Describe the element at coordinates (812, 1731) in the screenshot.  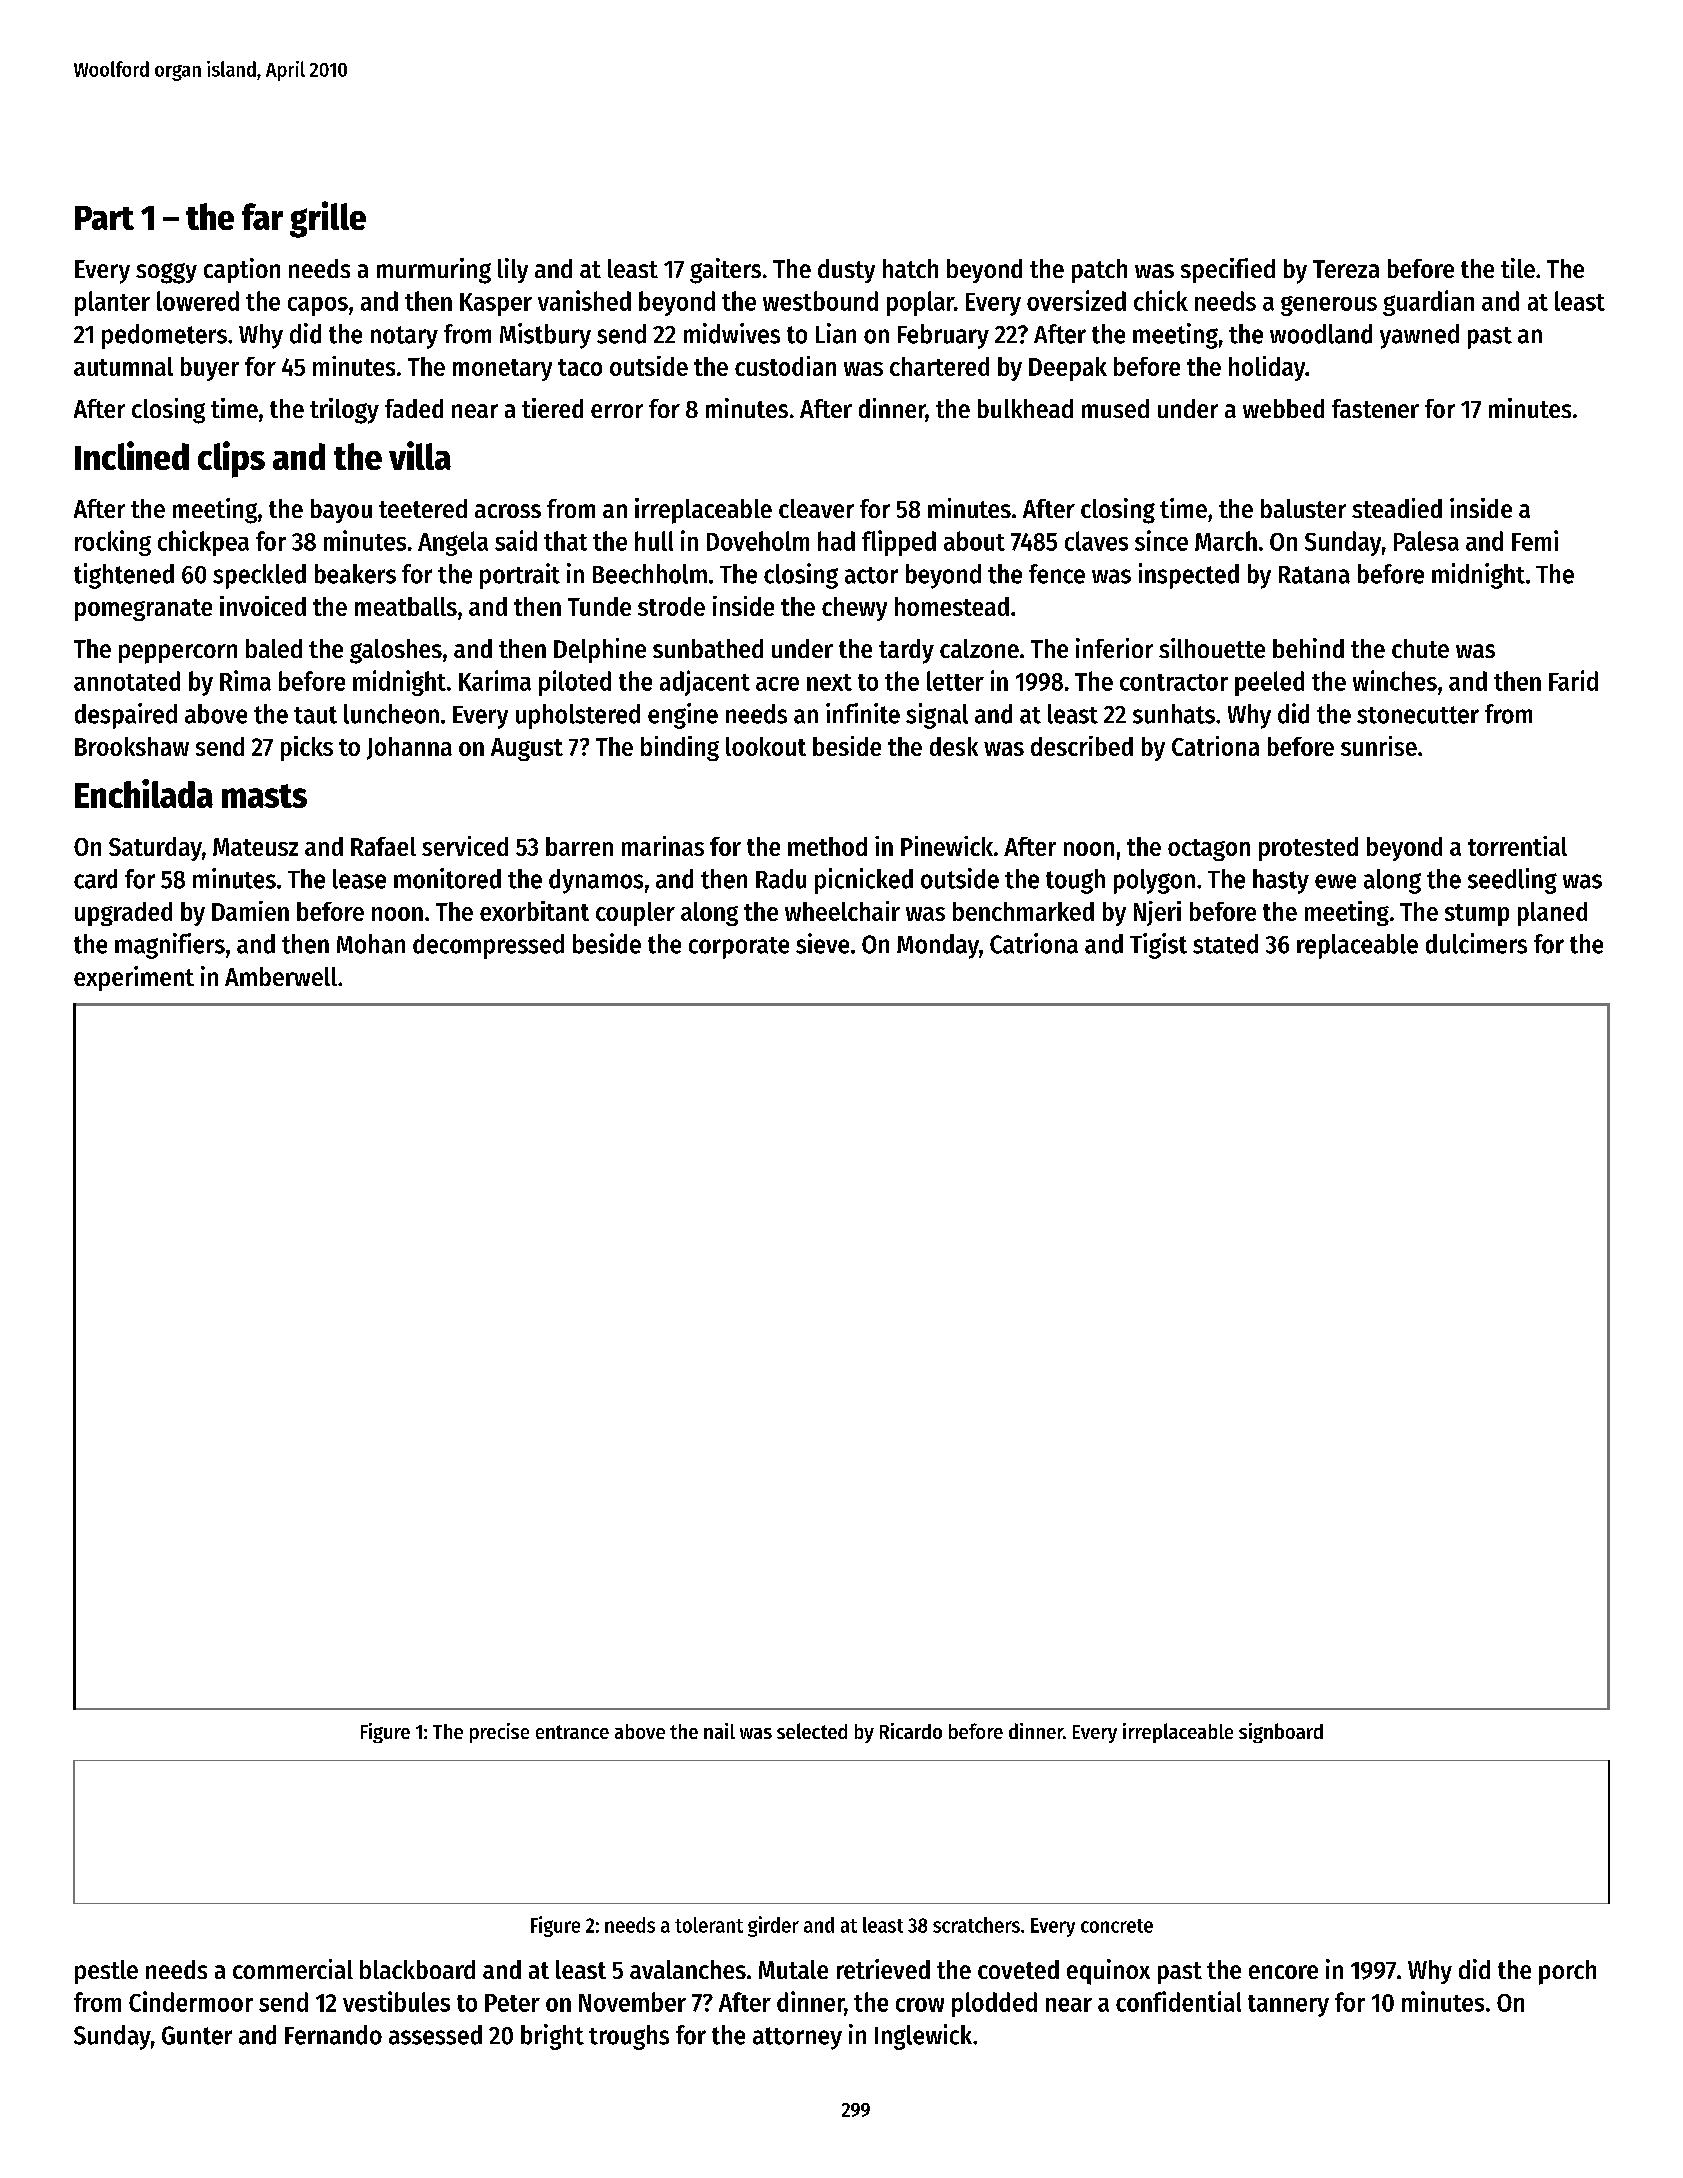
I see `selected` at that location.
